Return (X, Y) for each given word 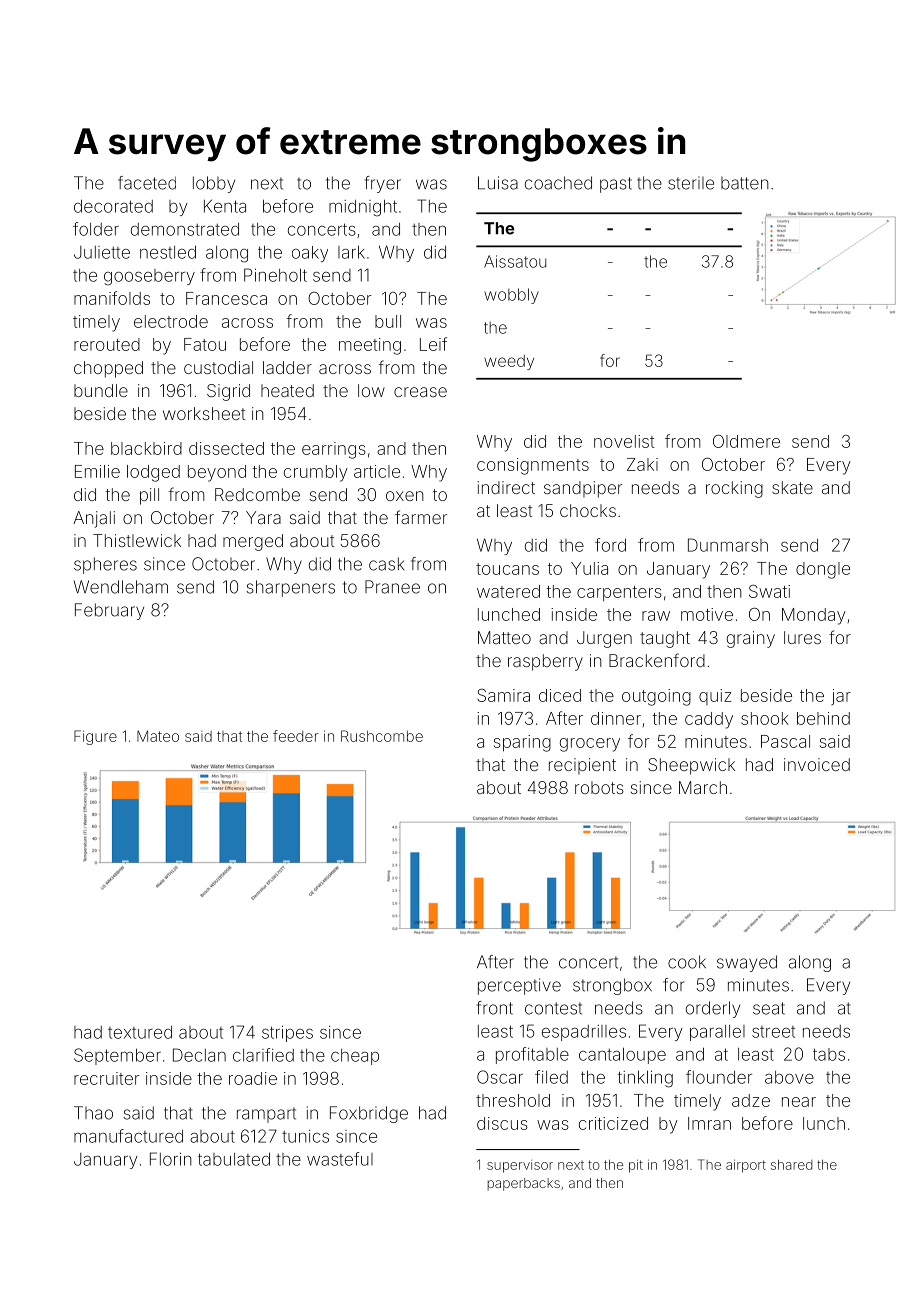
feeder (295, 736)
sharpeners (291, 588)
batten (745, 183)
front (495, 1008)
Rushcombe (382, 736)
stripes (287, 1033)
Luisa (498, 183)
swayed (747, 963)
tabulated (234, 1159)
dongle (823, 570)
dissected (226, 448)
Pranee (392, 587)
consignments (533, 466)
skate (792, 487)
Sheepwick (691, 766)
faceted (147, 183)
